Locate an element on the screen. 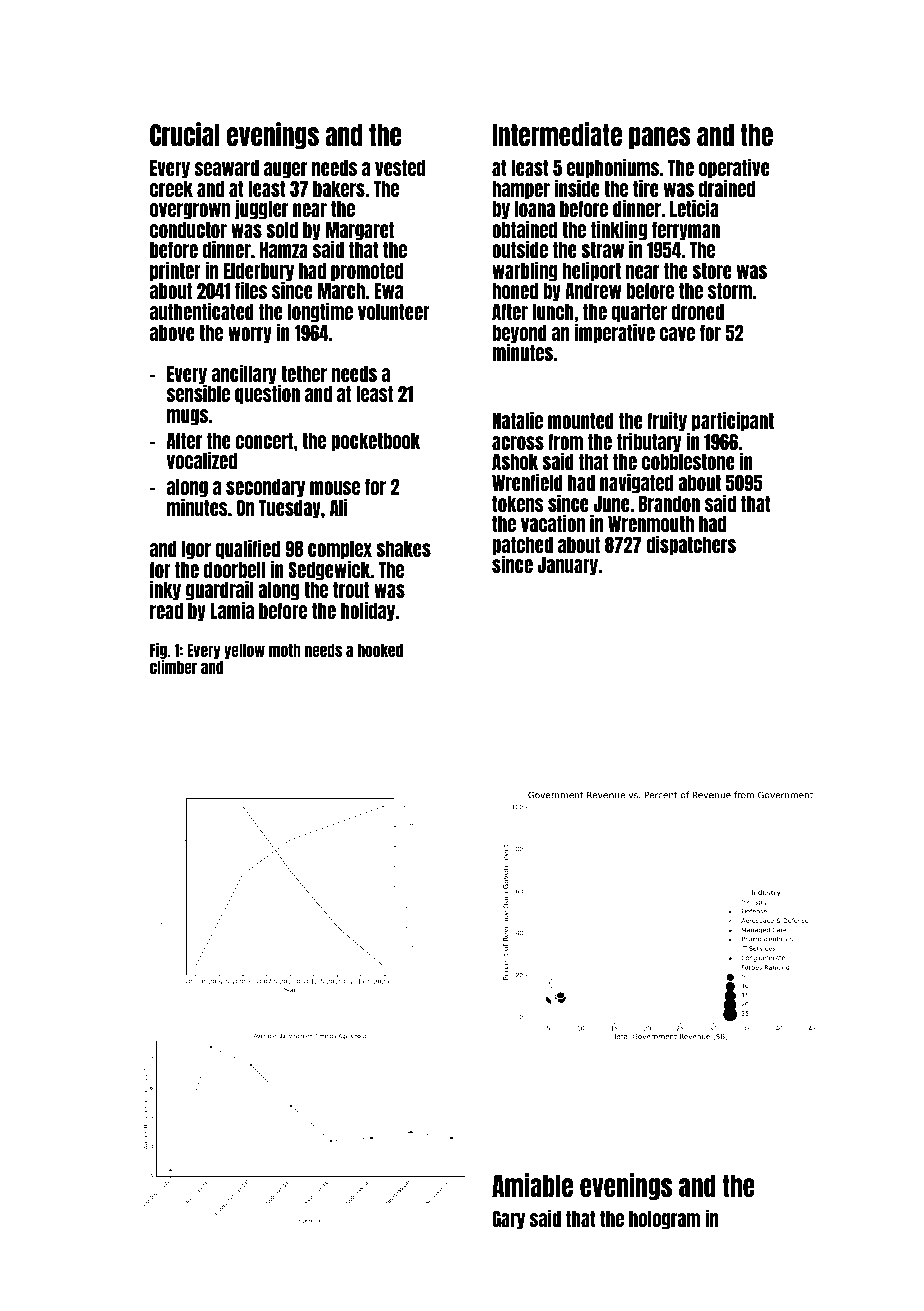  dispatchers is located at coordinates (691, 545).
